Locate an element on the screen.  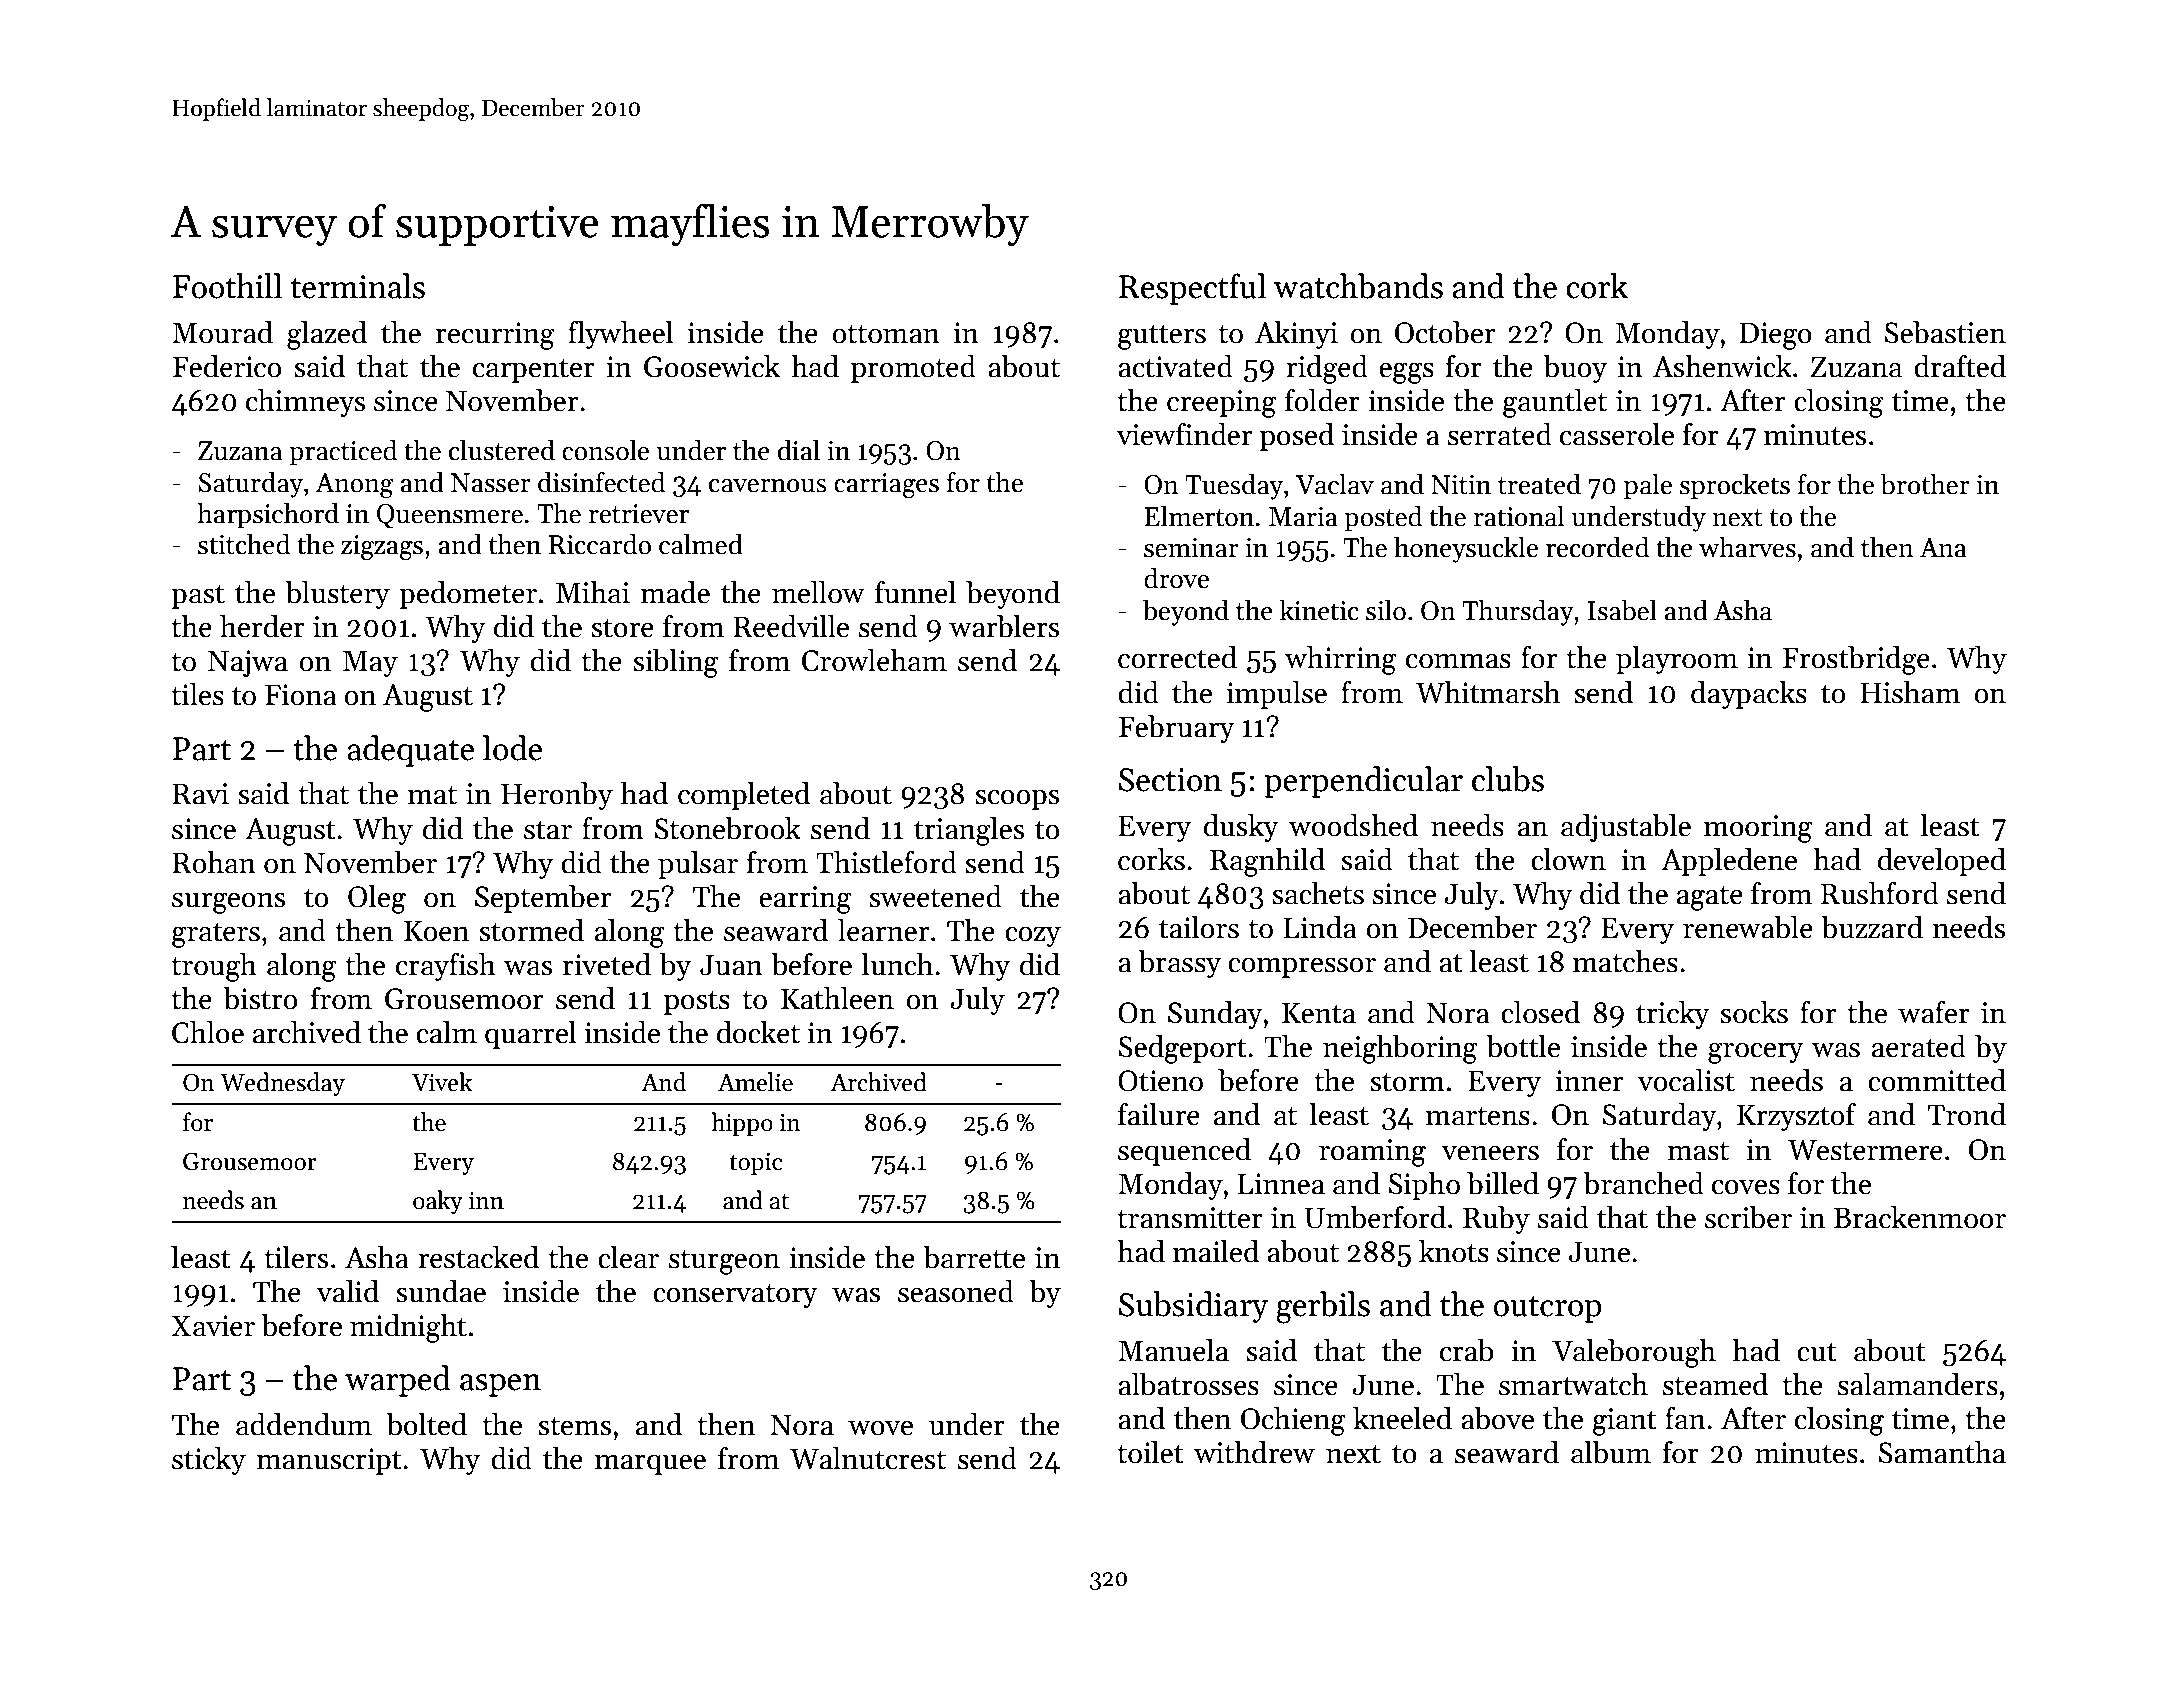
terminals is located at coordinates (358, 286).
